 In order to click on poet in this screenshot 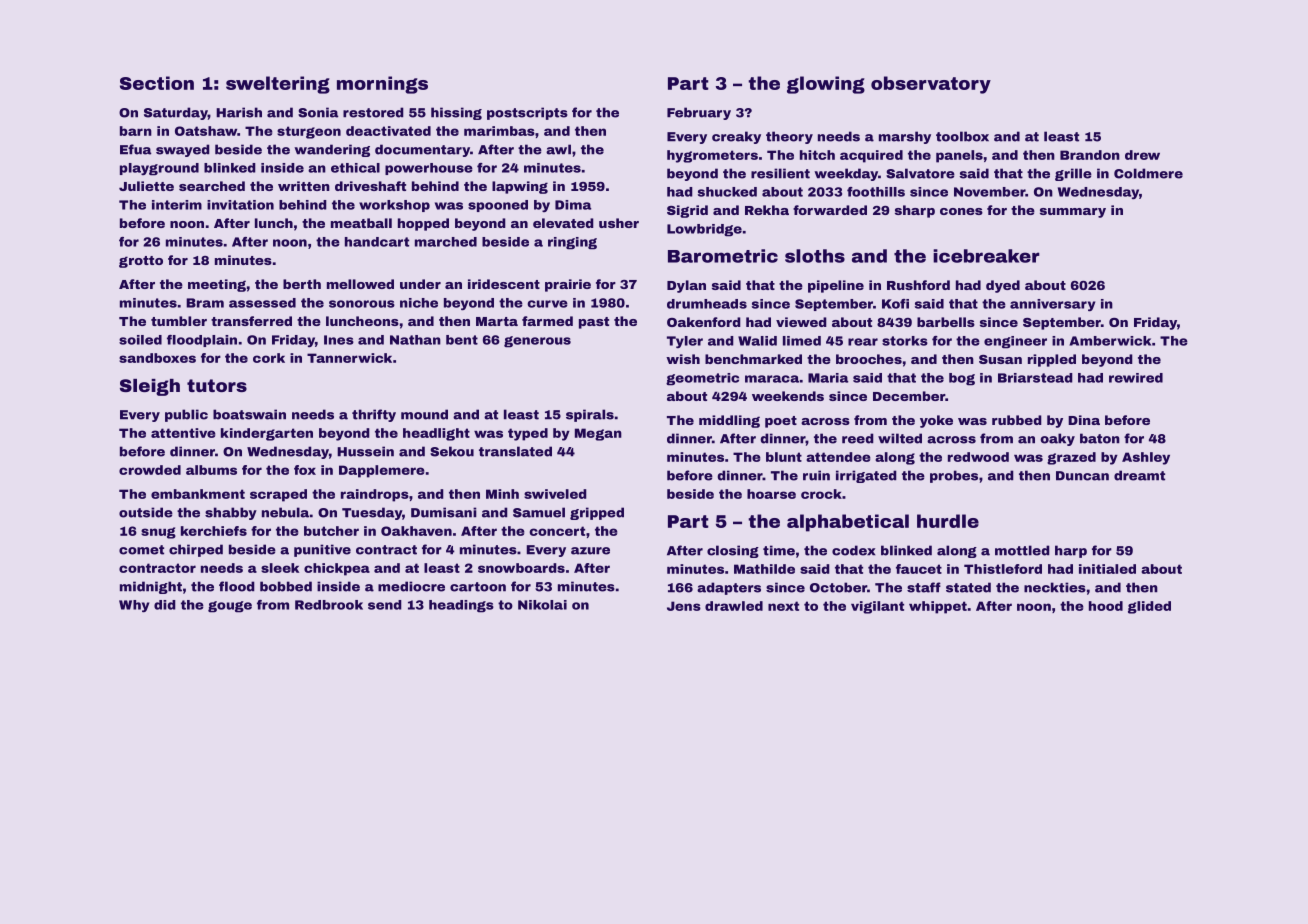, I will do `click(781, 422)`.
